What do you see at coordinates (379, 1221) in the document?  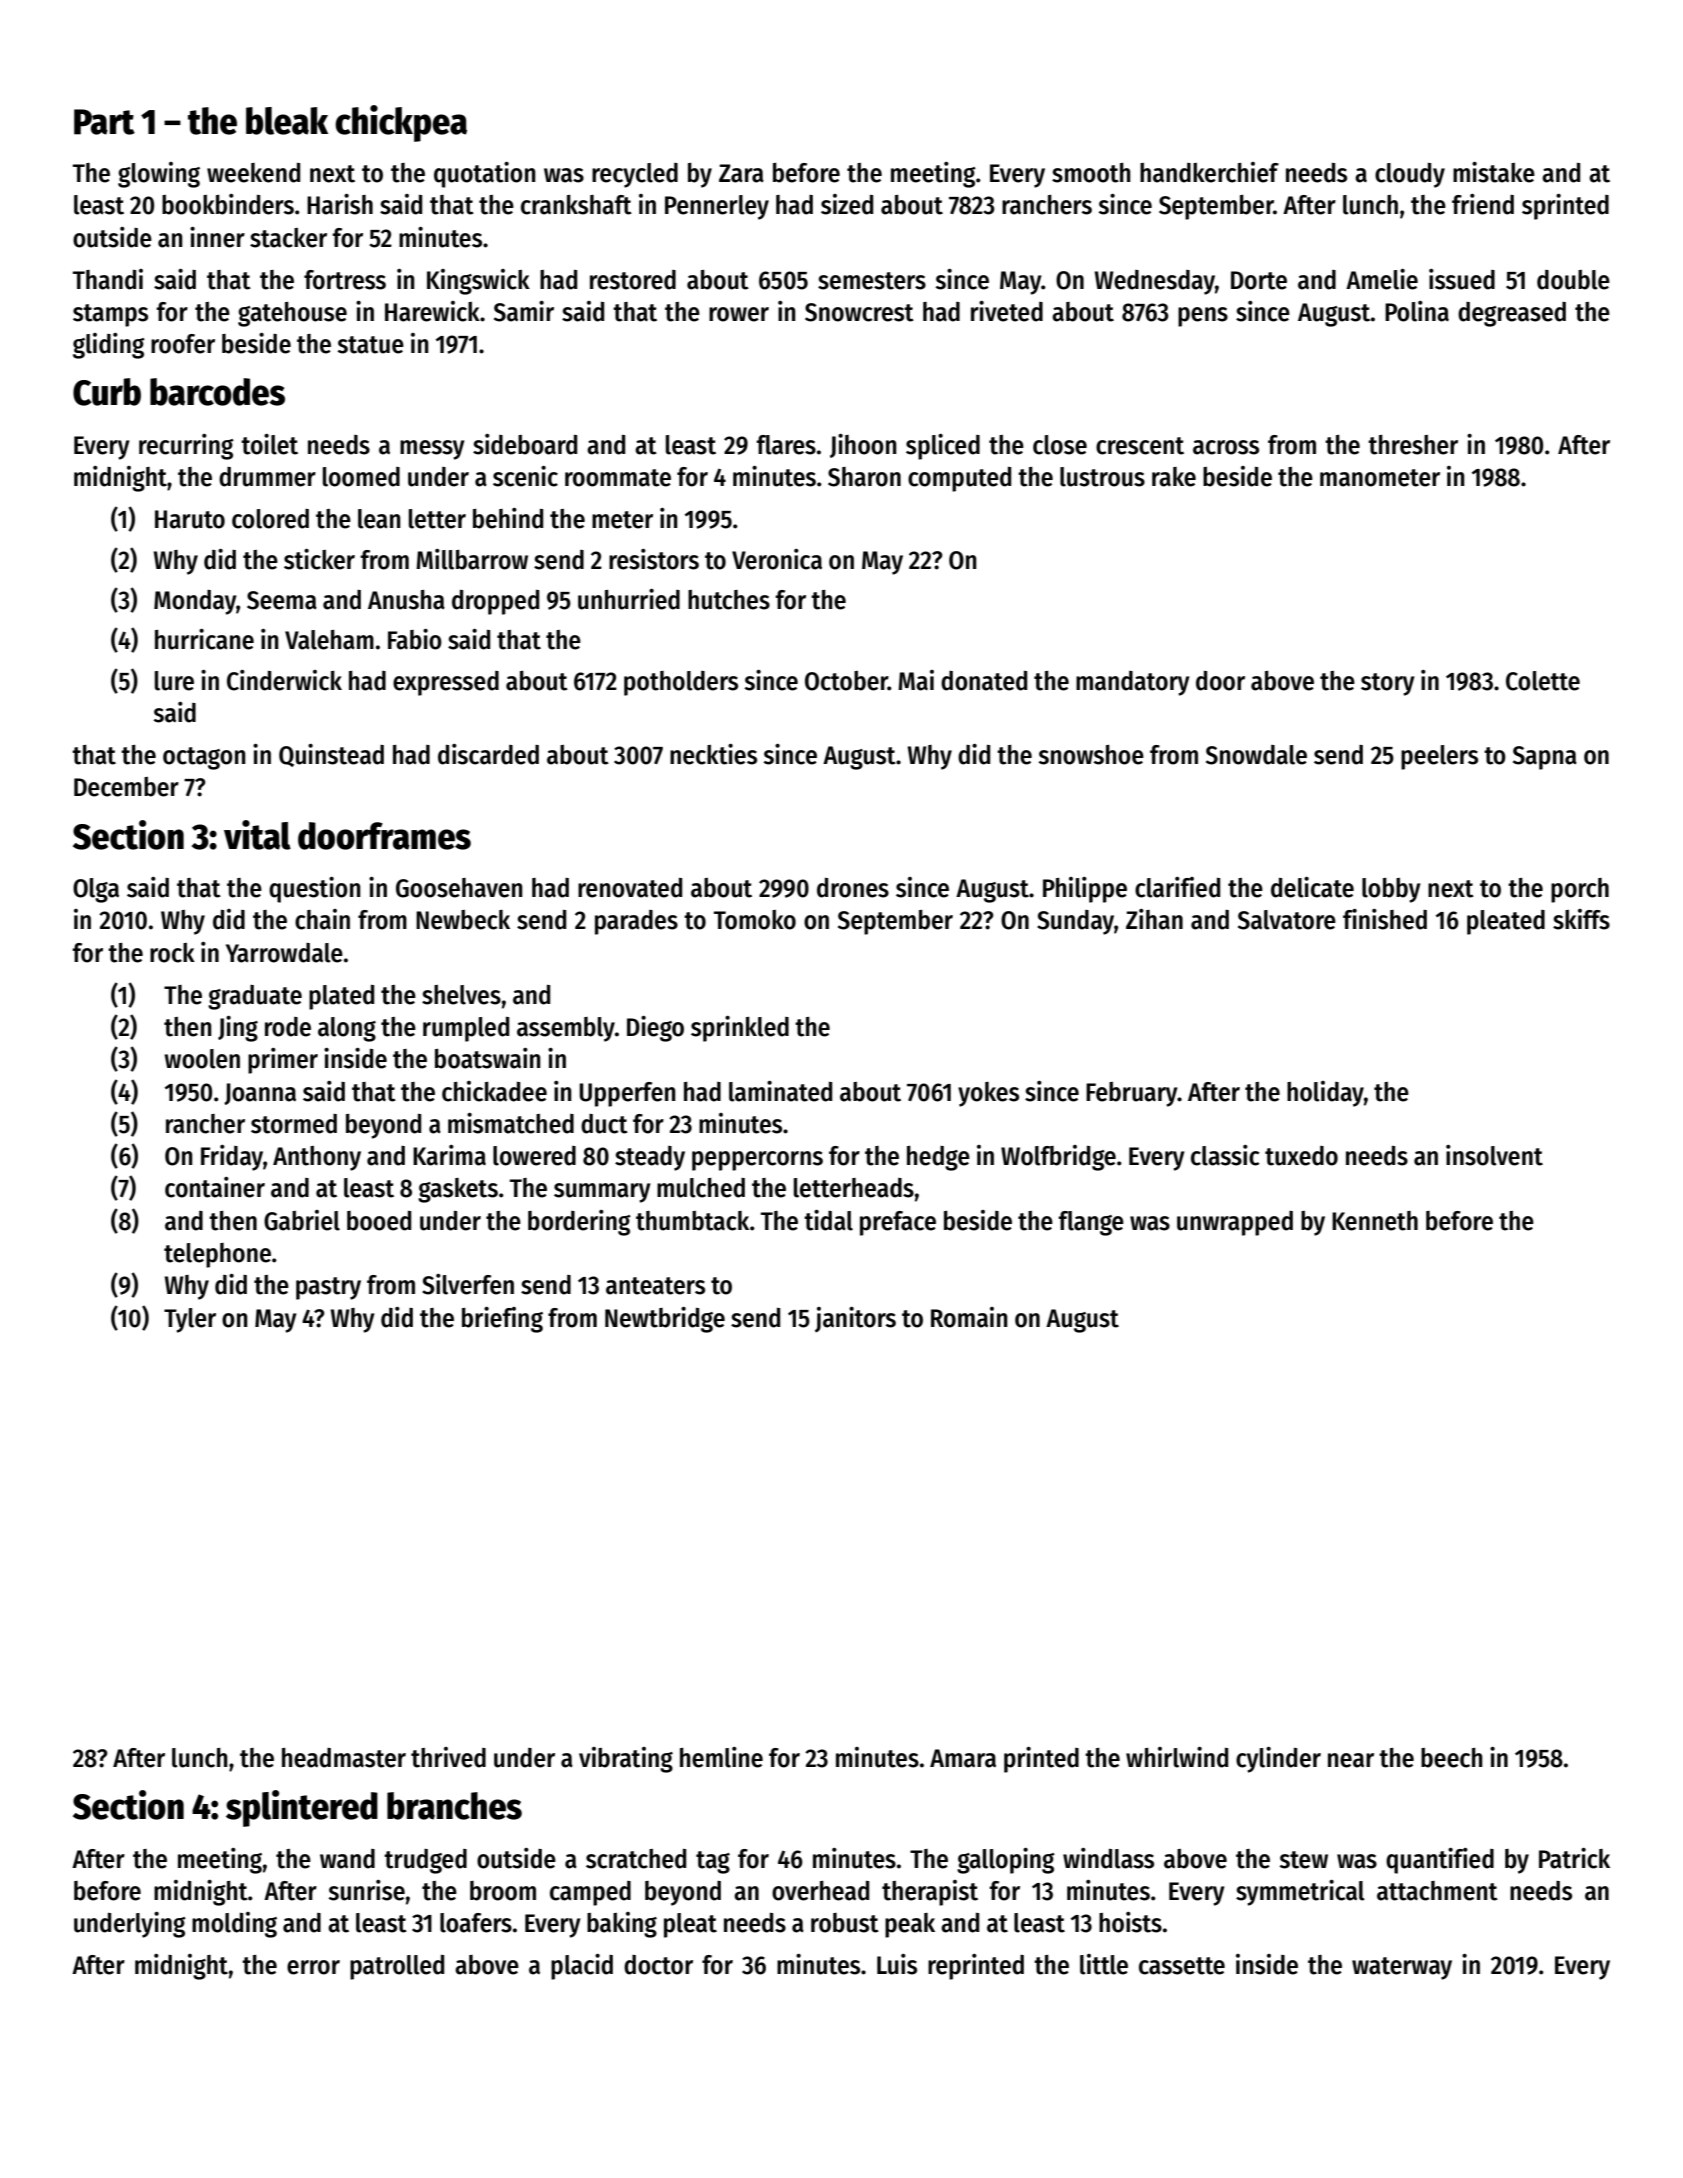 I see `booed` at bounding box center [379, 1221].
